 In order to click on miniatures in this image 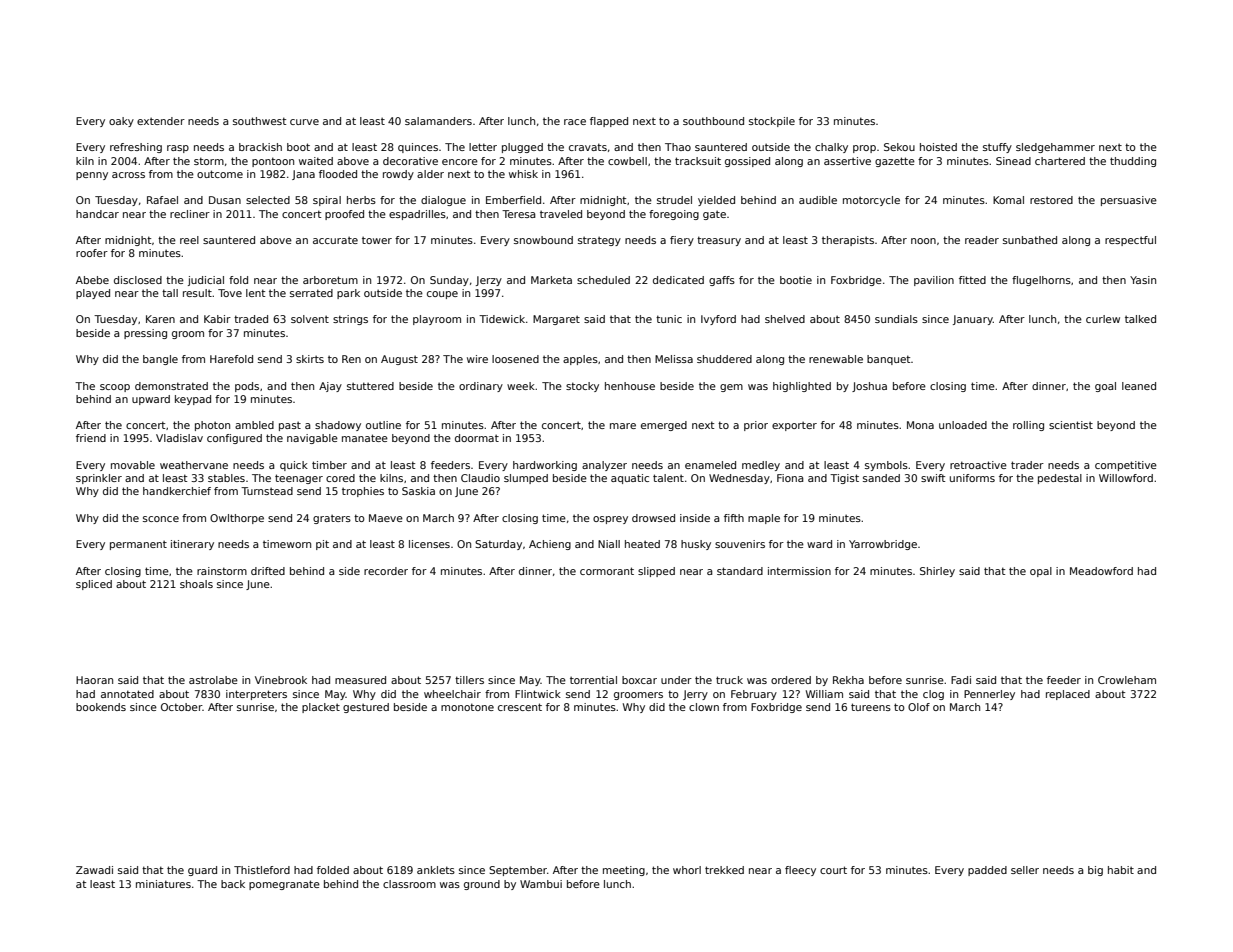, I will do `click(163, 884)`.
